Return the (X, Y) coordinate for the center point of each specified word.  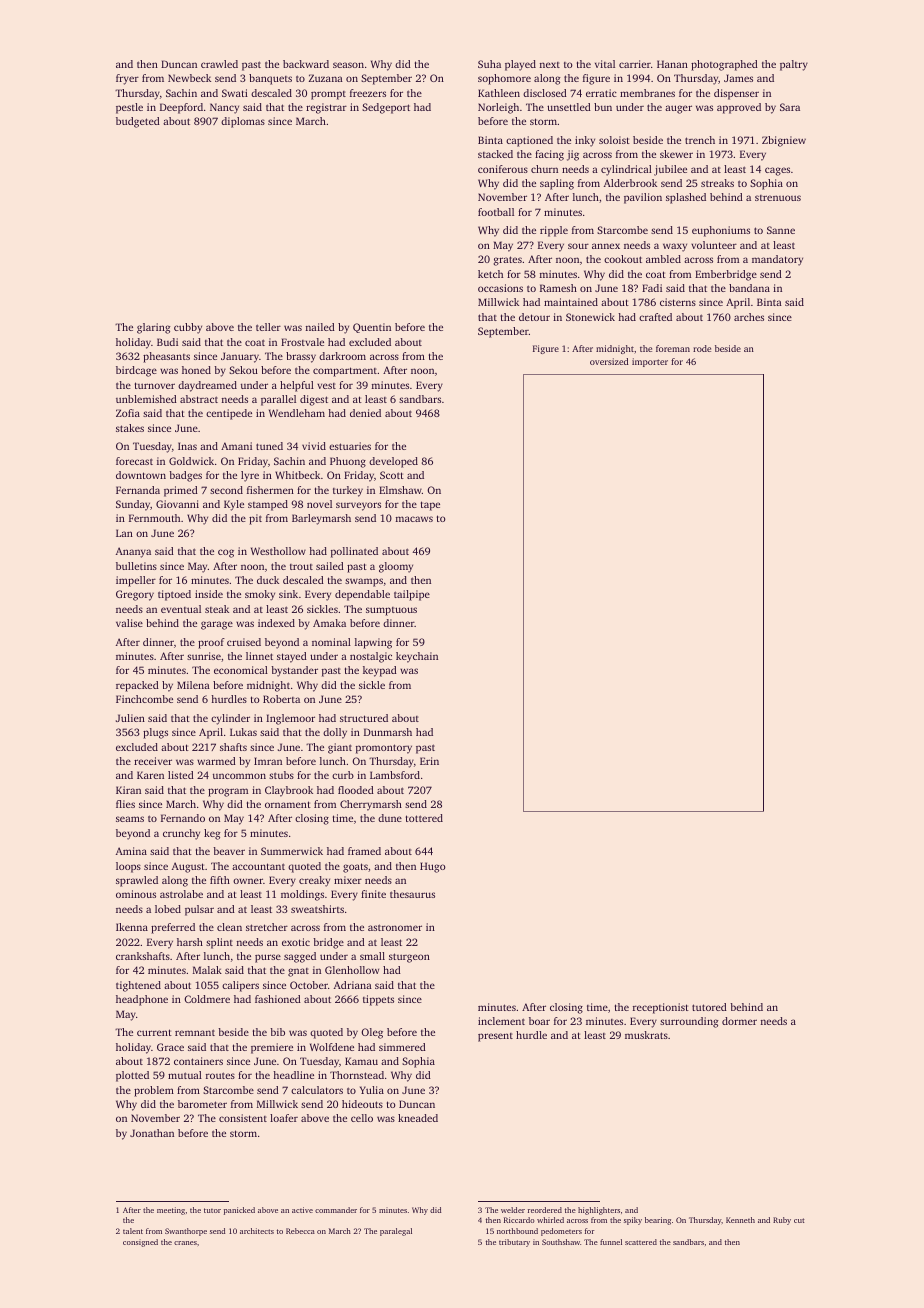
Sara (790, 107)
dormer (739, 1021)
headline (293, 1075)
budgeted (138, 122)
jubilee (670, 170)
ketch (490, 274)
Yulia (372, 1090)
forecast (134, 461)
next (550, 65)
